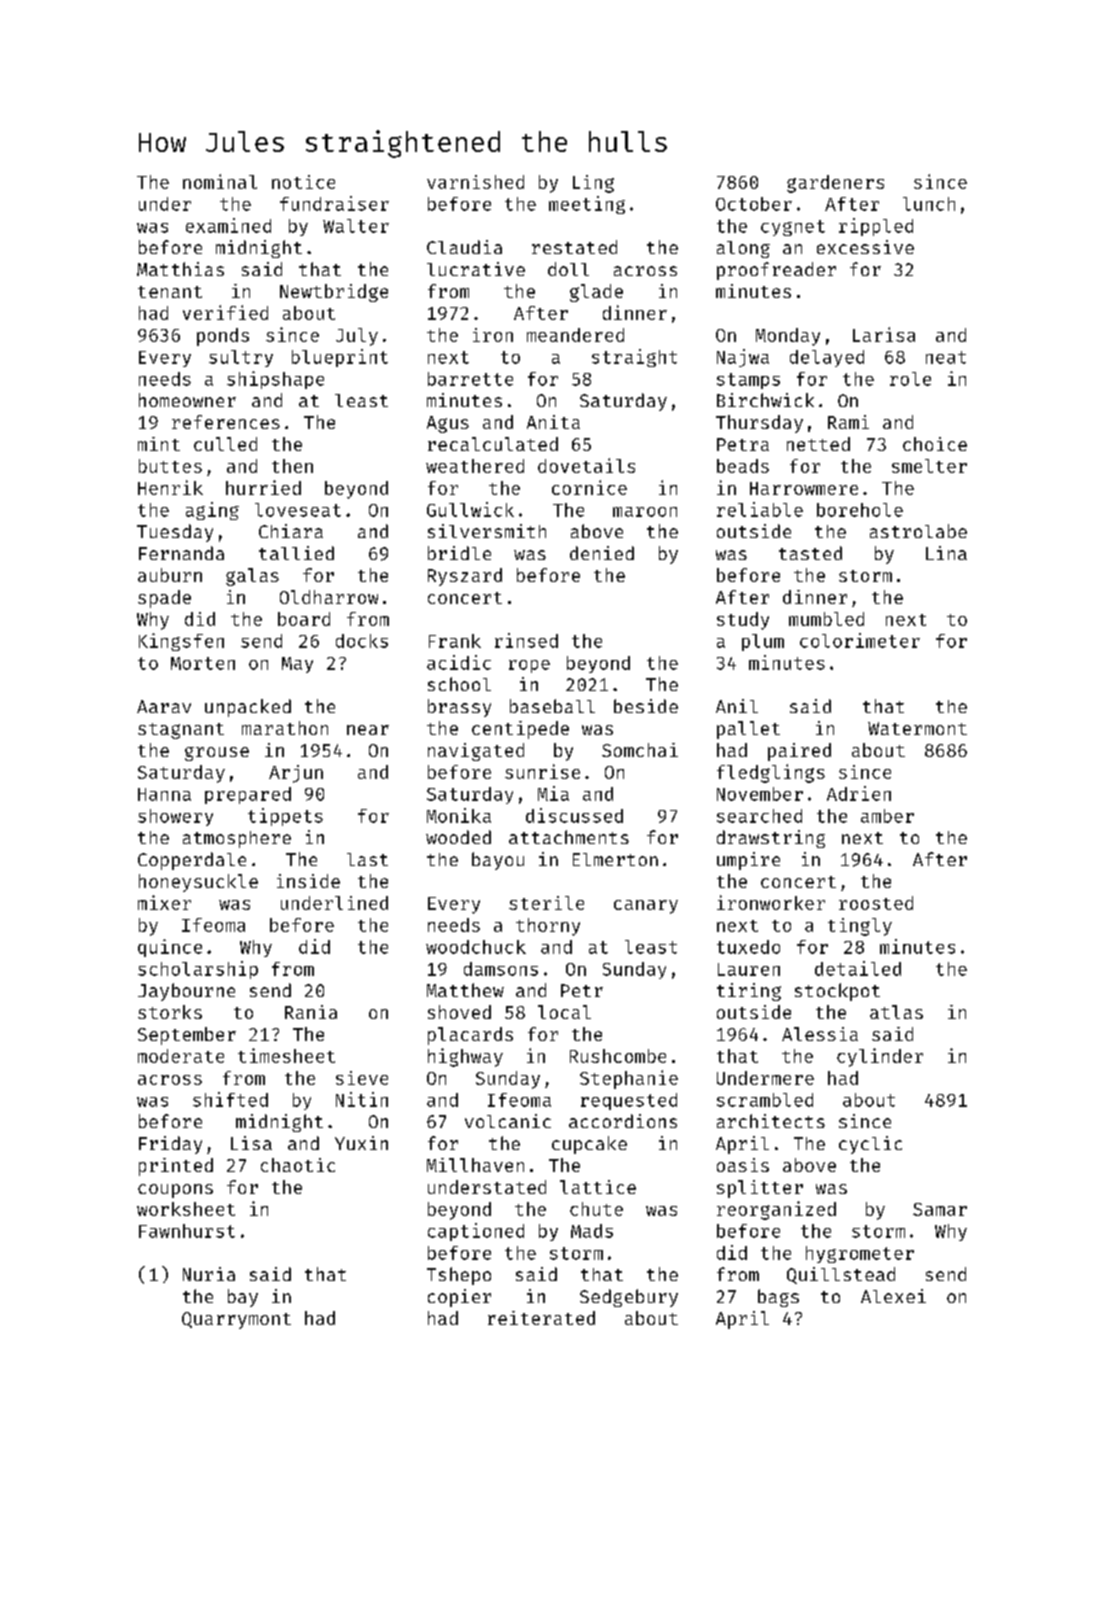 The height and width of the screenshot is (1600, 1105). I want to click on tippets, so click(285, 817).
